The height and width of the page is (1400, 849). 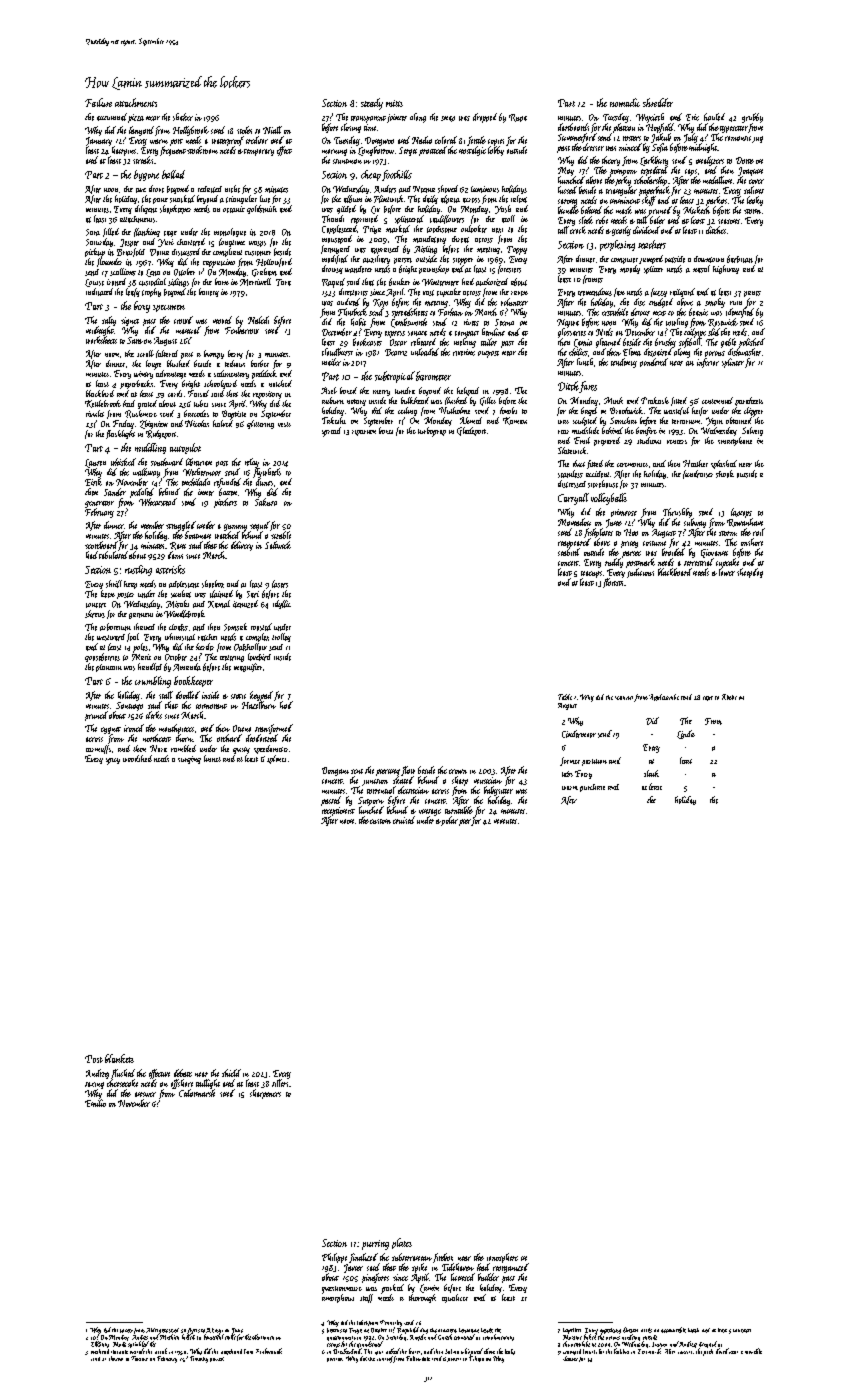 I want to click on Elkbury, so click(x=100, y=1344).
